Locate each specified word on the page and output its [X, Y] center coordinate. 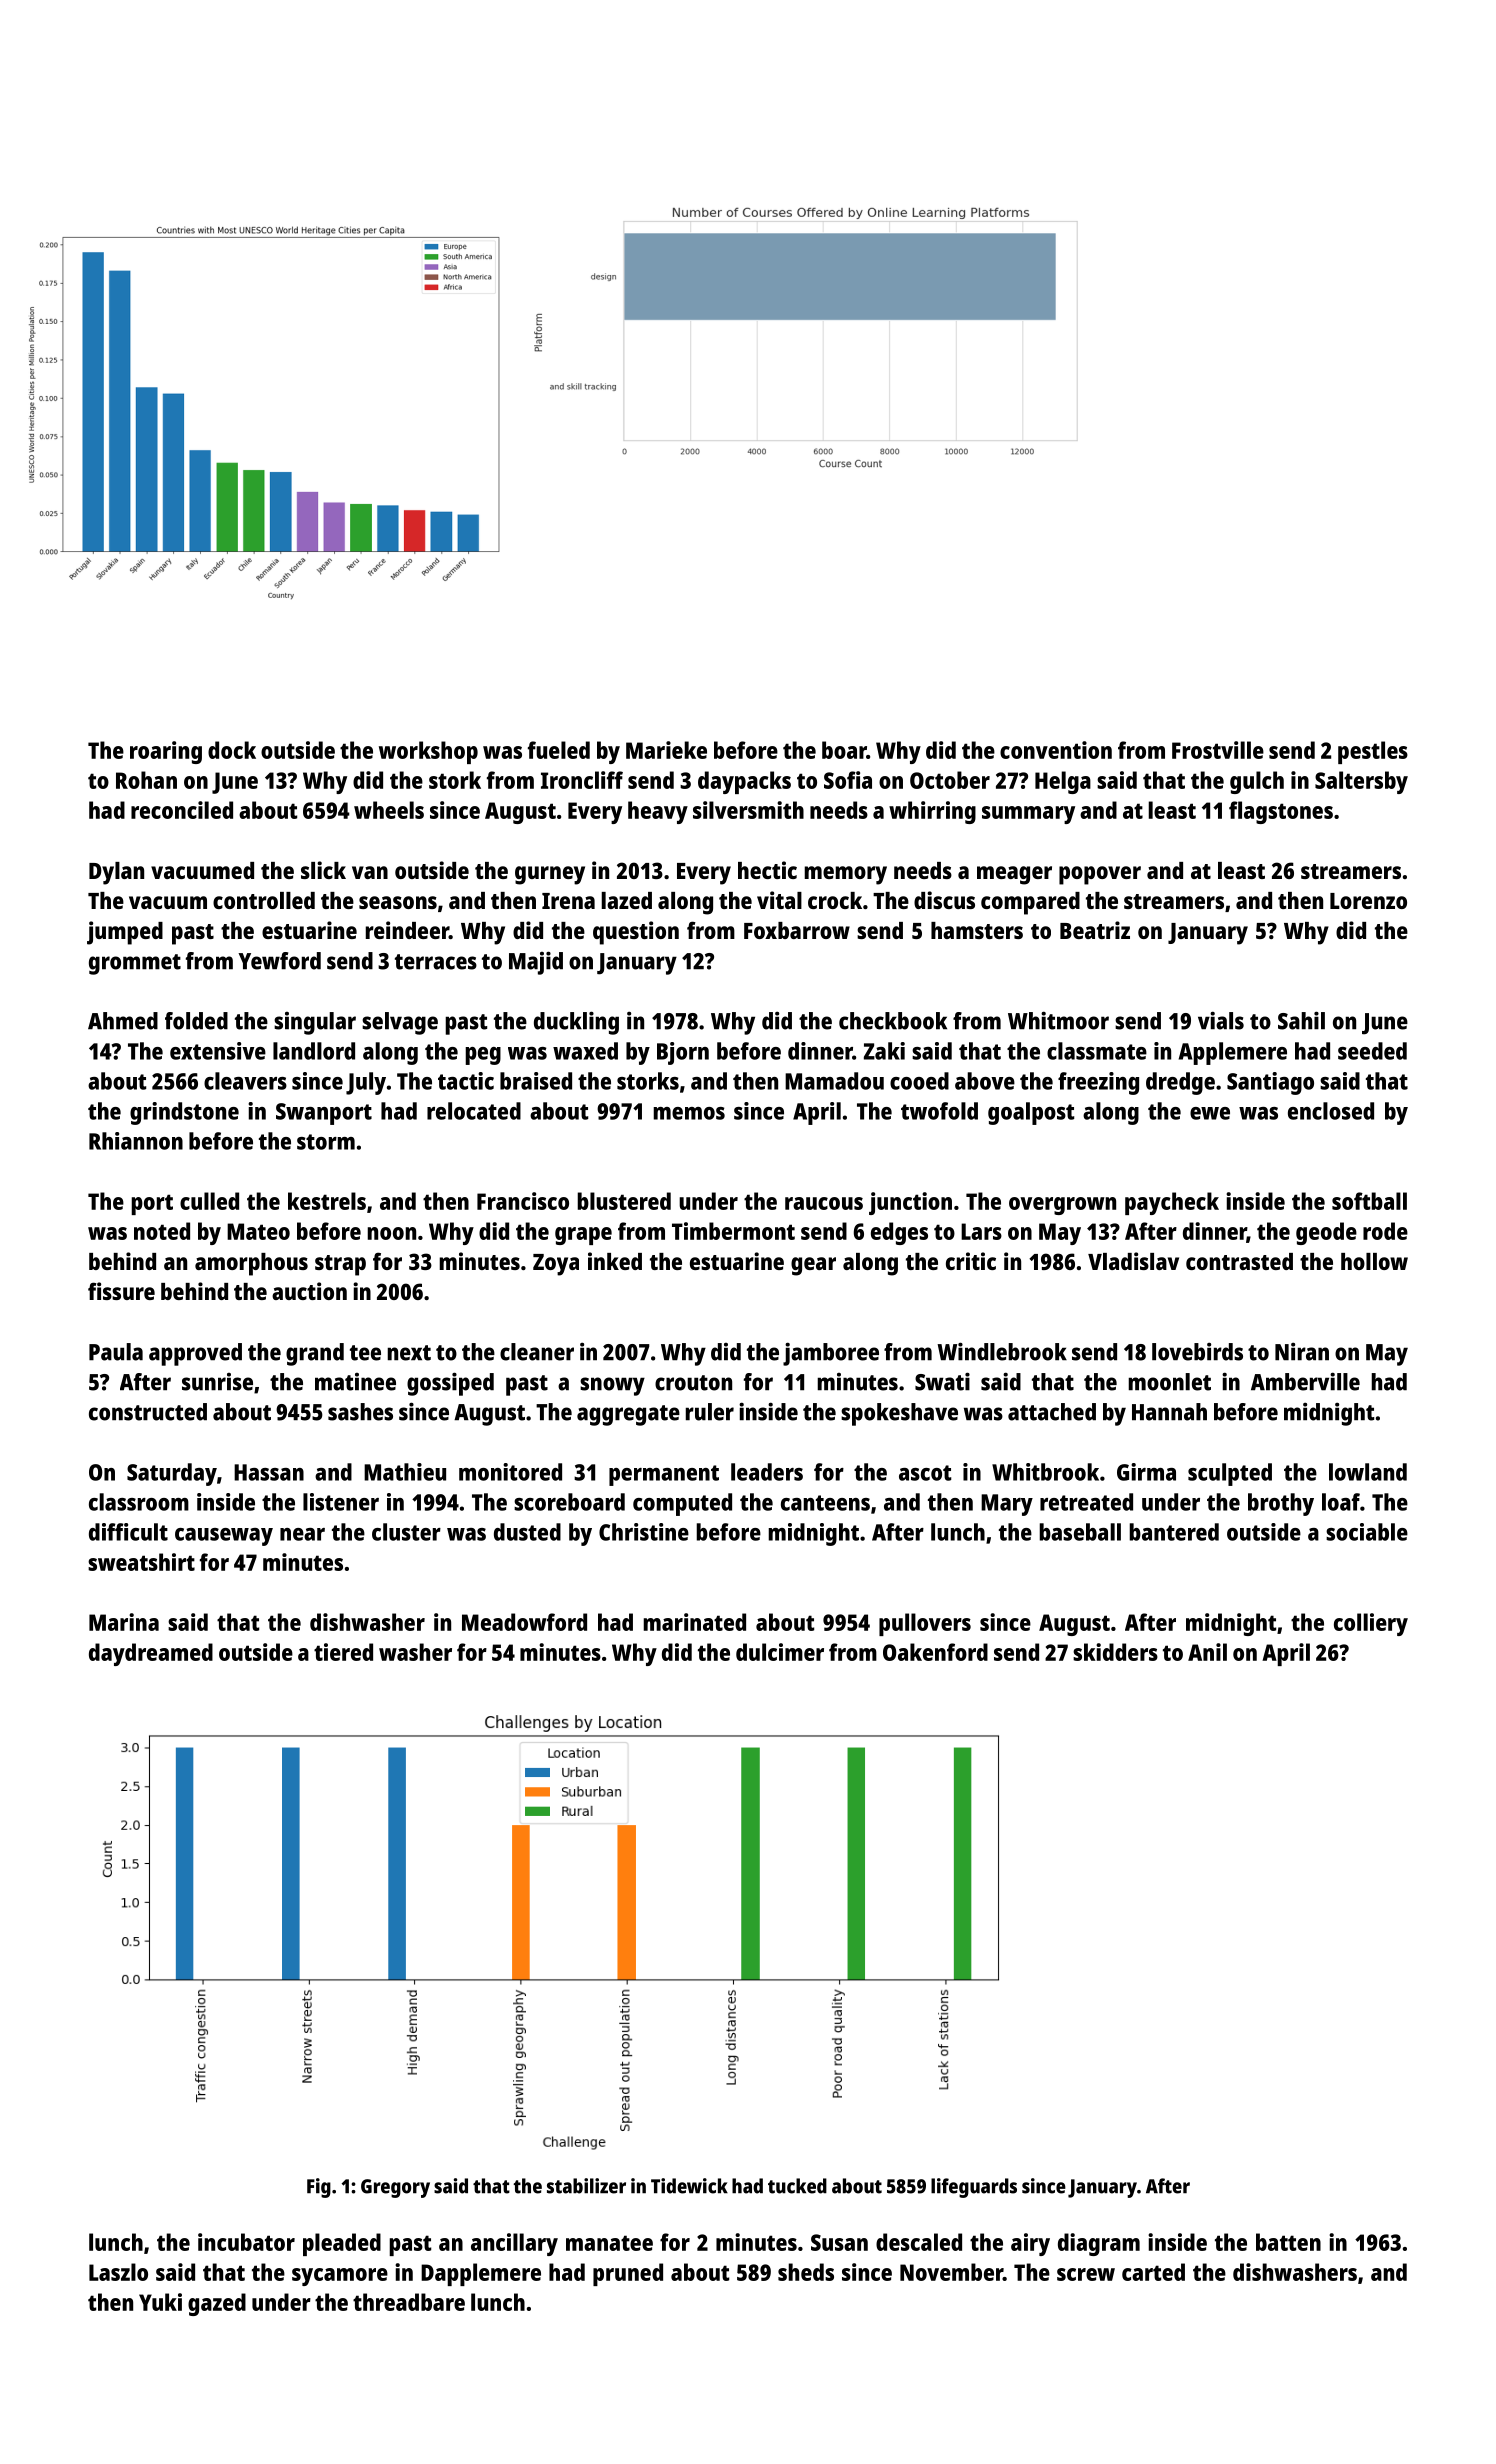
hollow [1374, 1261]
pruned [628, 2274]
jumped [125, 933]
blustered [624, 1201]
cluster [406, 1532]
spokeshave [899, 1414]
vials [1221, 1020]
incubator [246, 2242]
